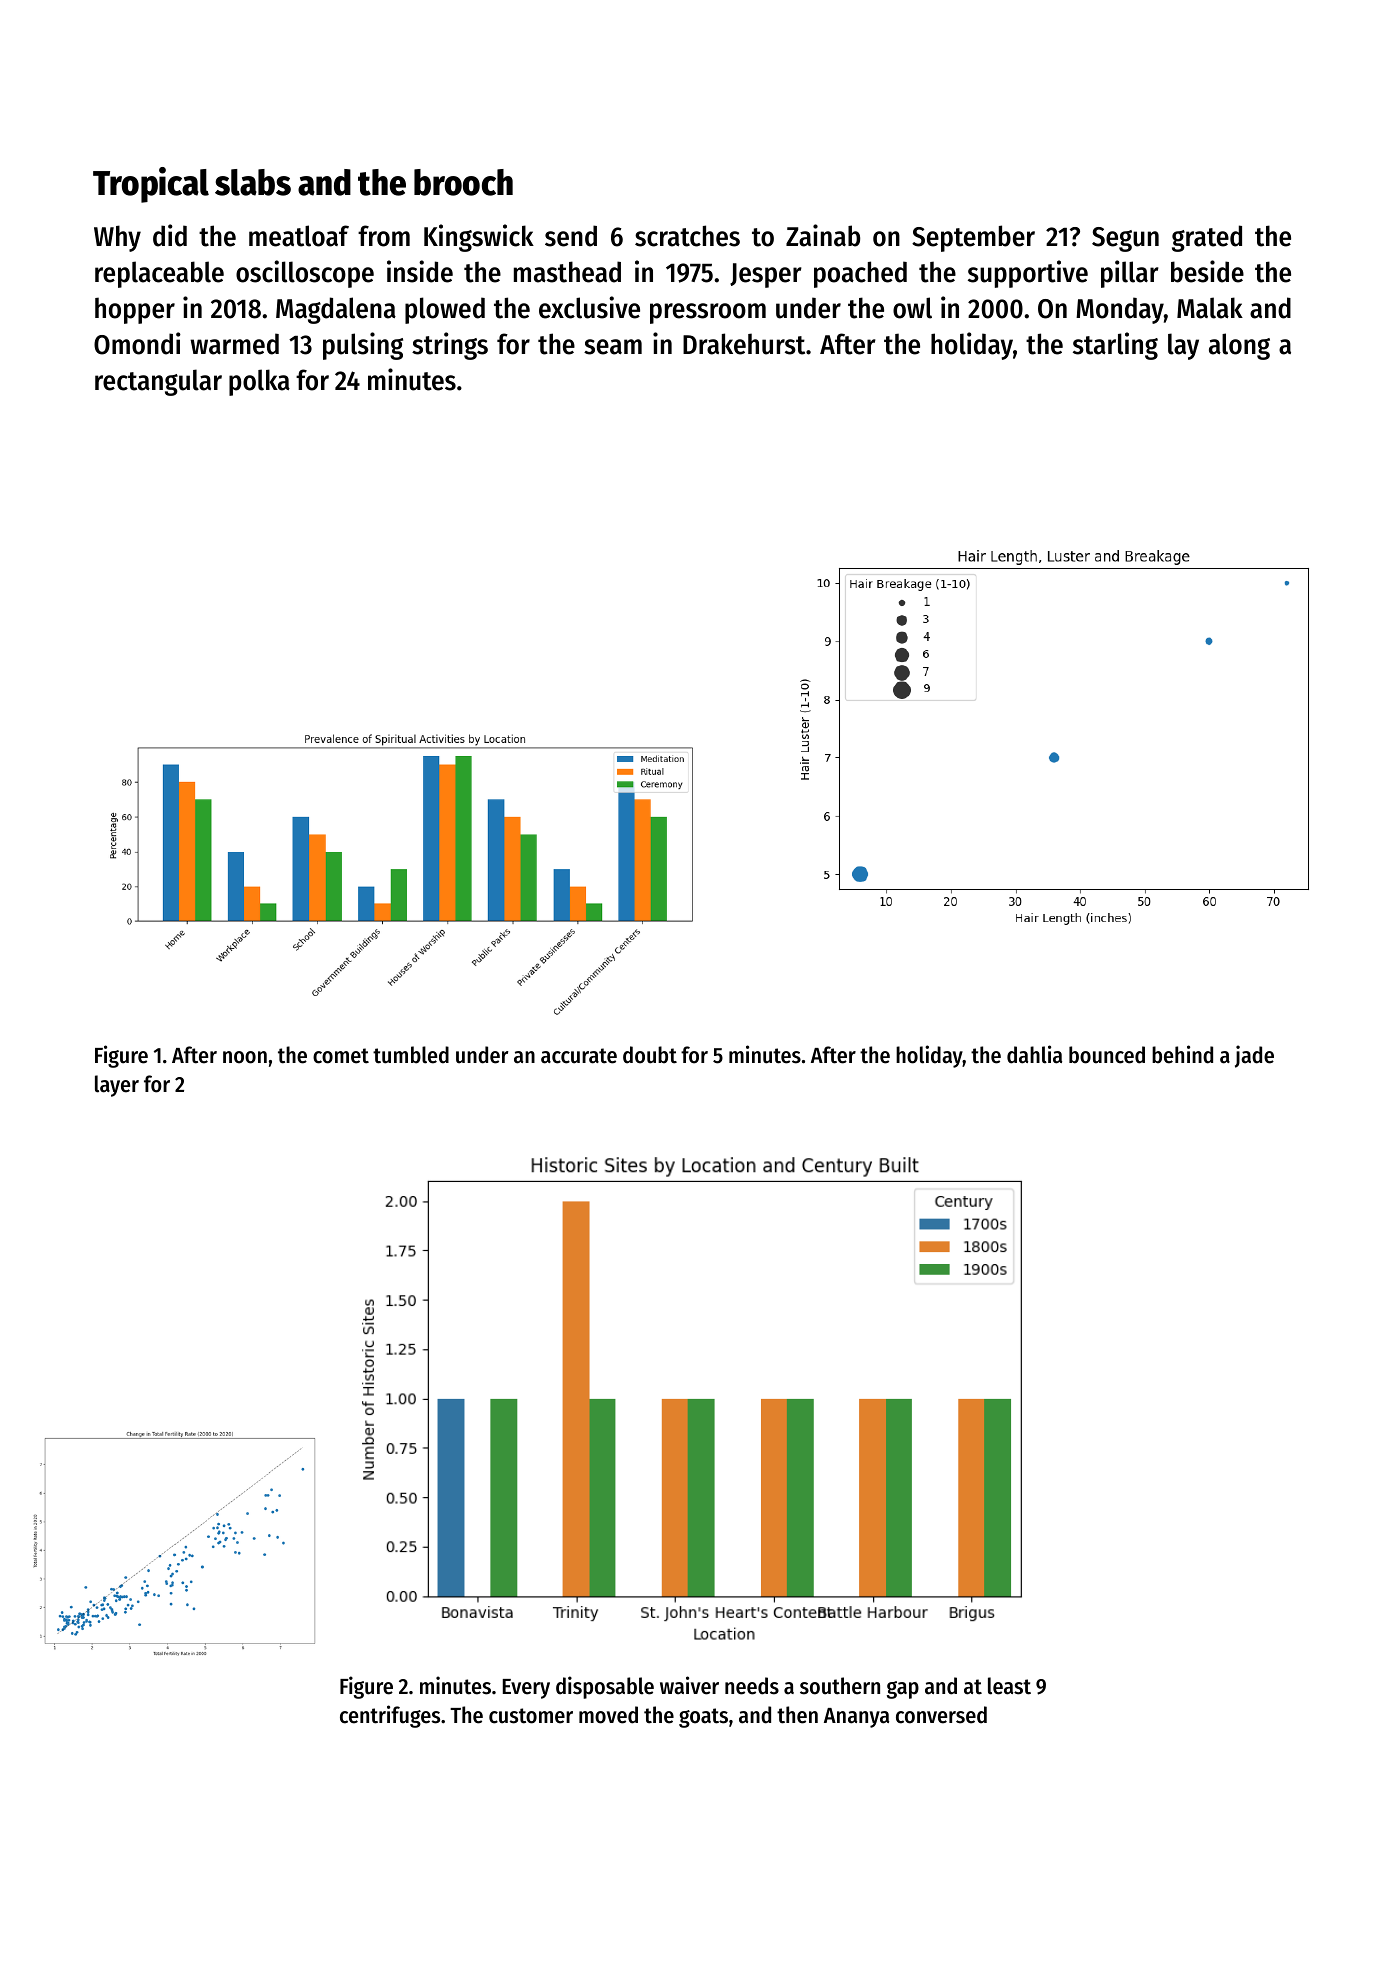 The width and height of the screenshot is (1386, 1969). I want to click on doubt, so click(650, 1055).
